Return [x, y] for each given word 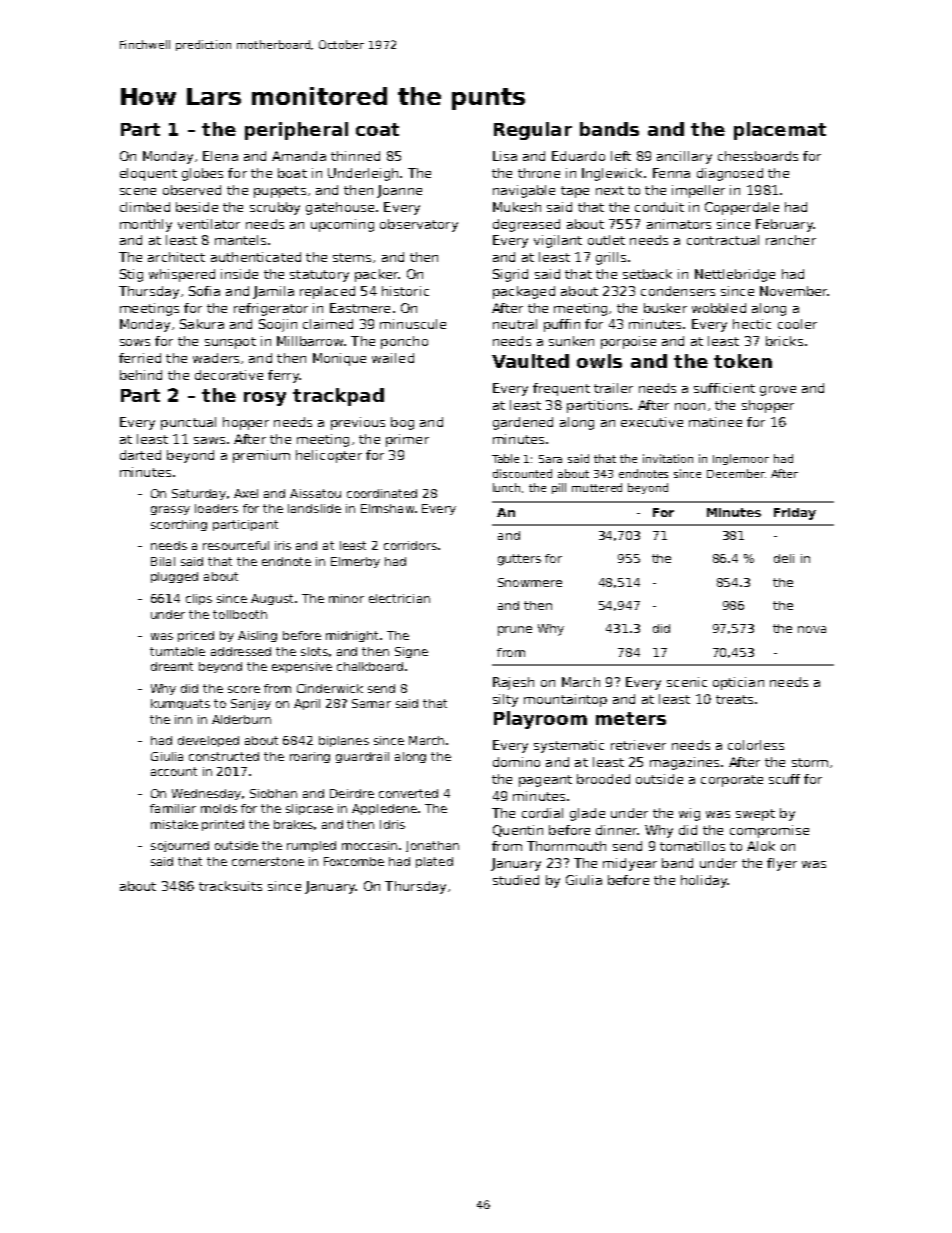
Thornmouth [566, 846]
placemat [780, 131]
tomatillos [692, 846]
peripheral [296, 131]
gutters [519, 560]
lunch [506, 487]
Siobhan [273, 793]
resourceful [236, 545]
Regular [533, 131]
